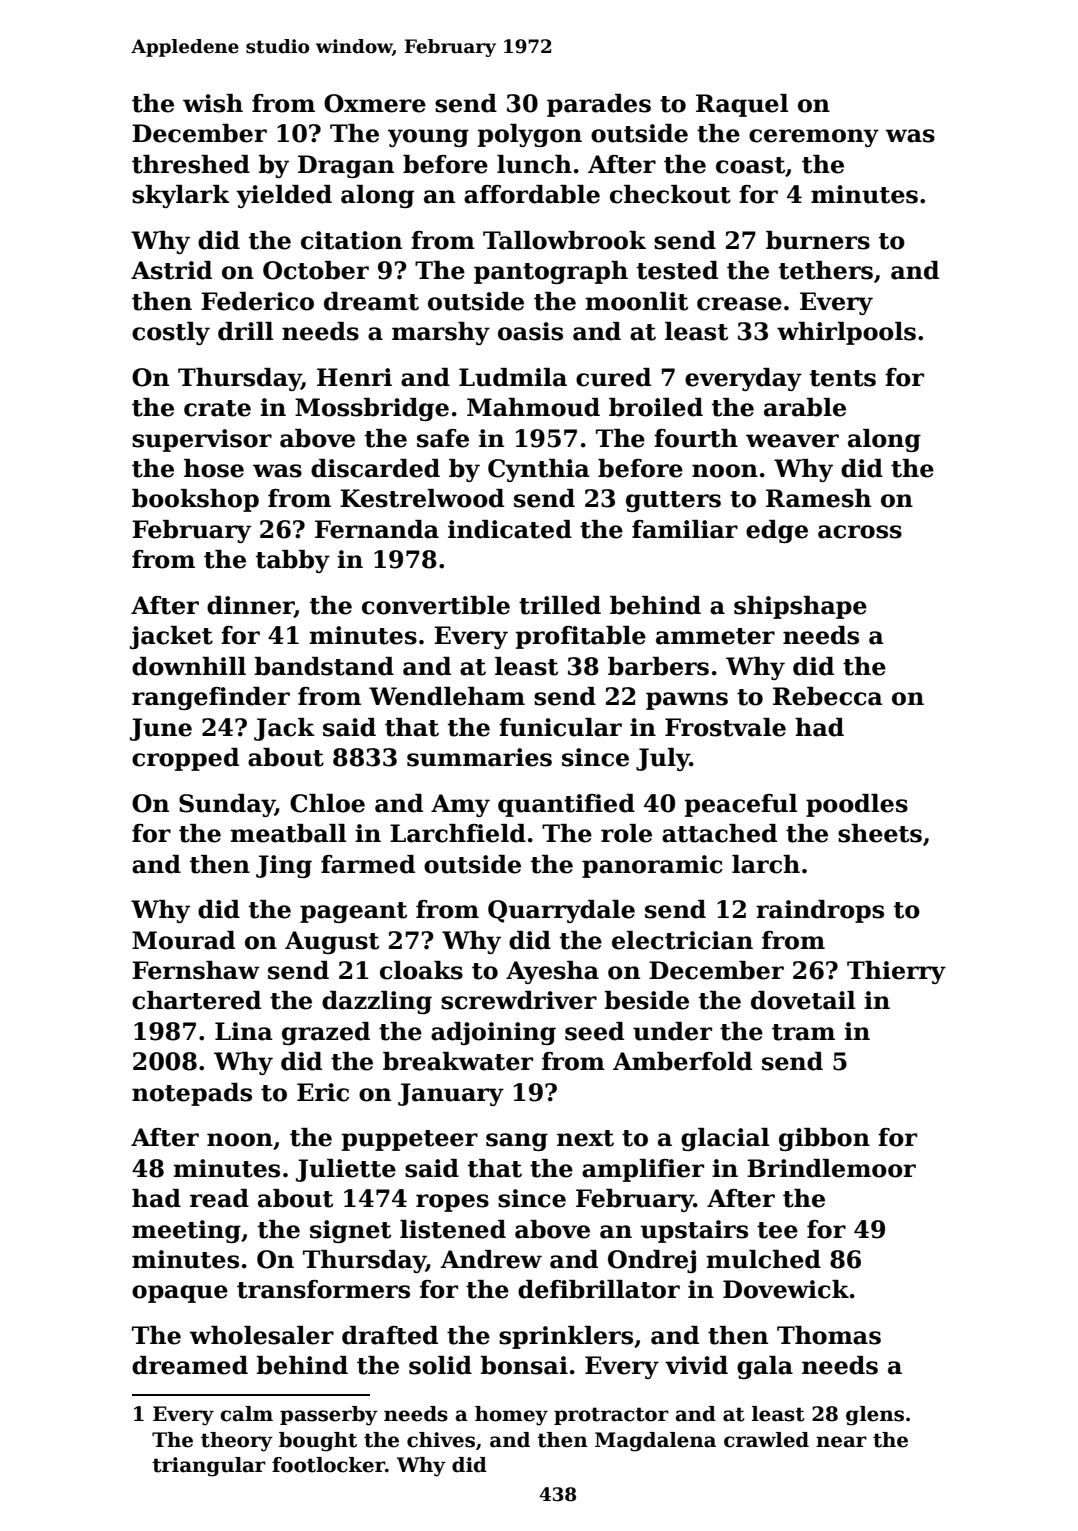 Image resolution: width=1078 pixels, height=1531 pixels. What do you see at coordinates (191, 164) in the screenshot?
I see `threshed` at bounding box center [191, 164].
